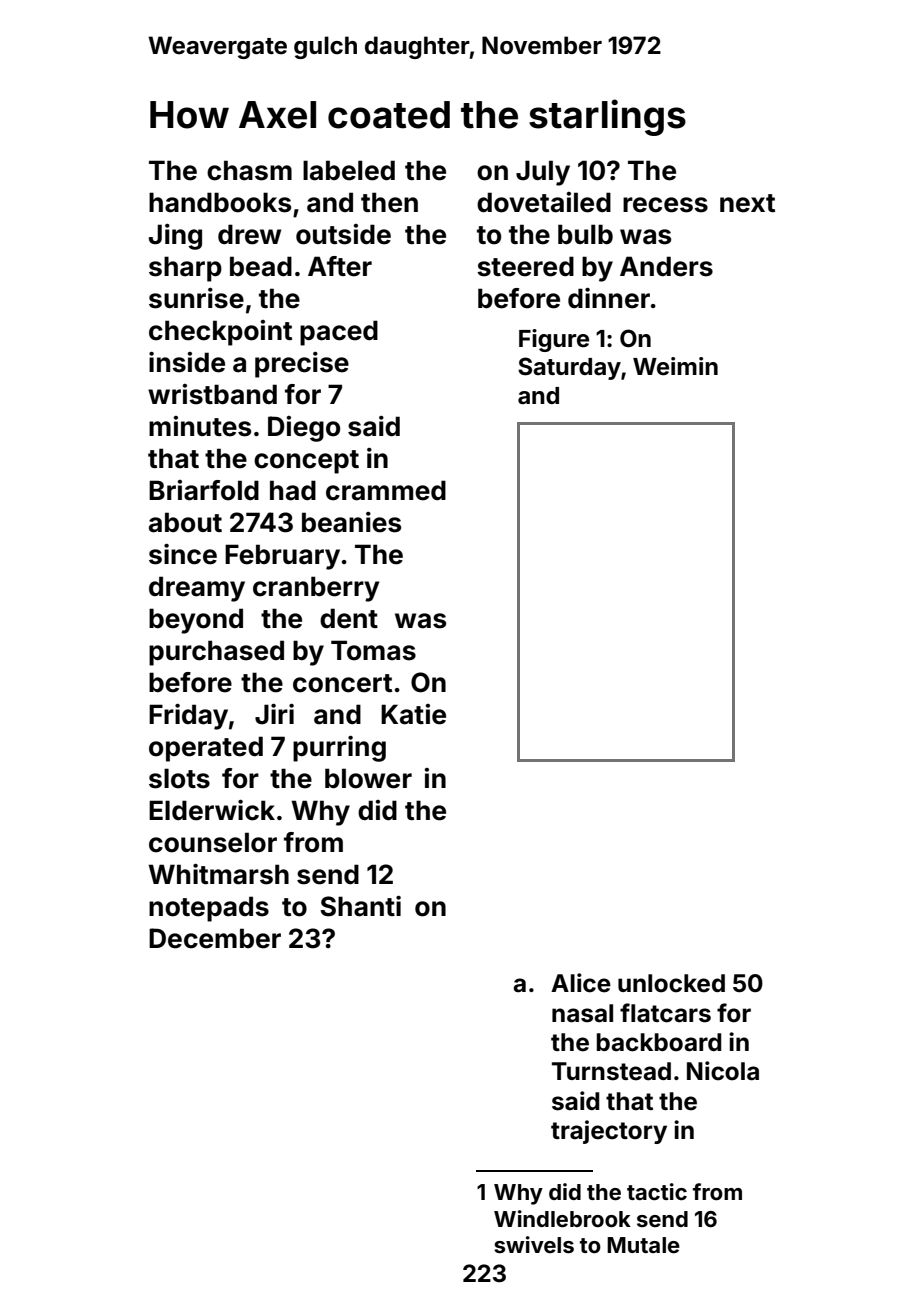 This image has width=924, height=1311. I want to click on drew, so click(249, 234).
